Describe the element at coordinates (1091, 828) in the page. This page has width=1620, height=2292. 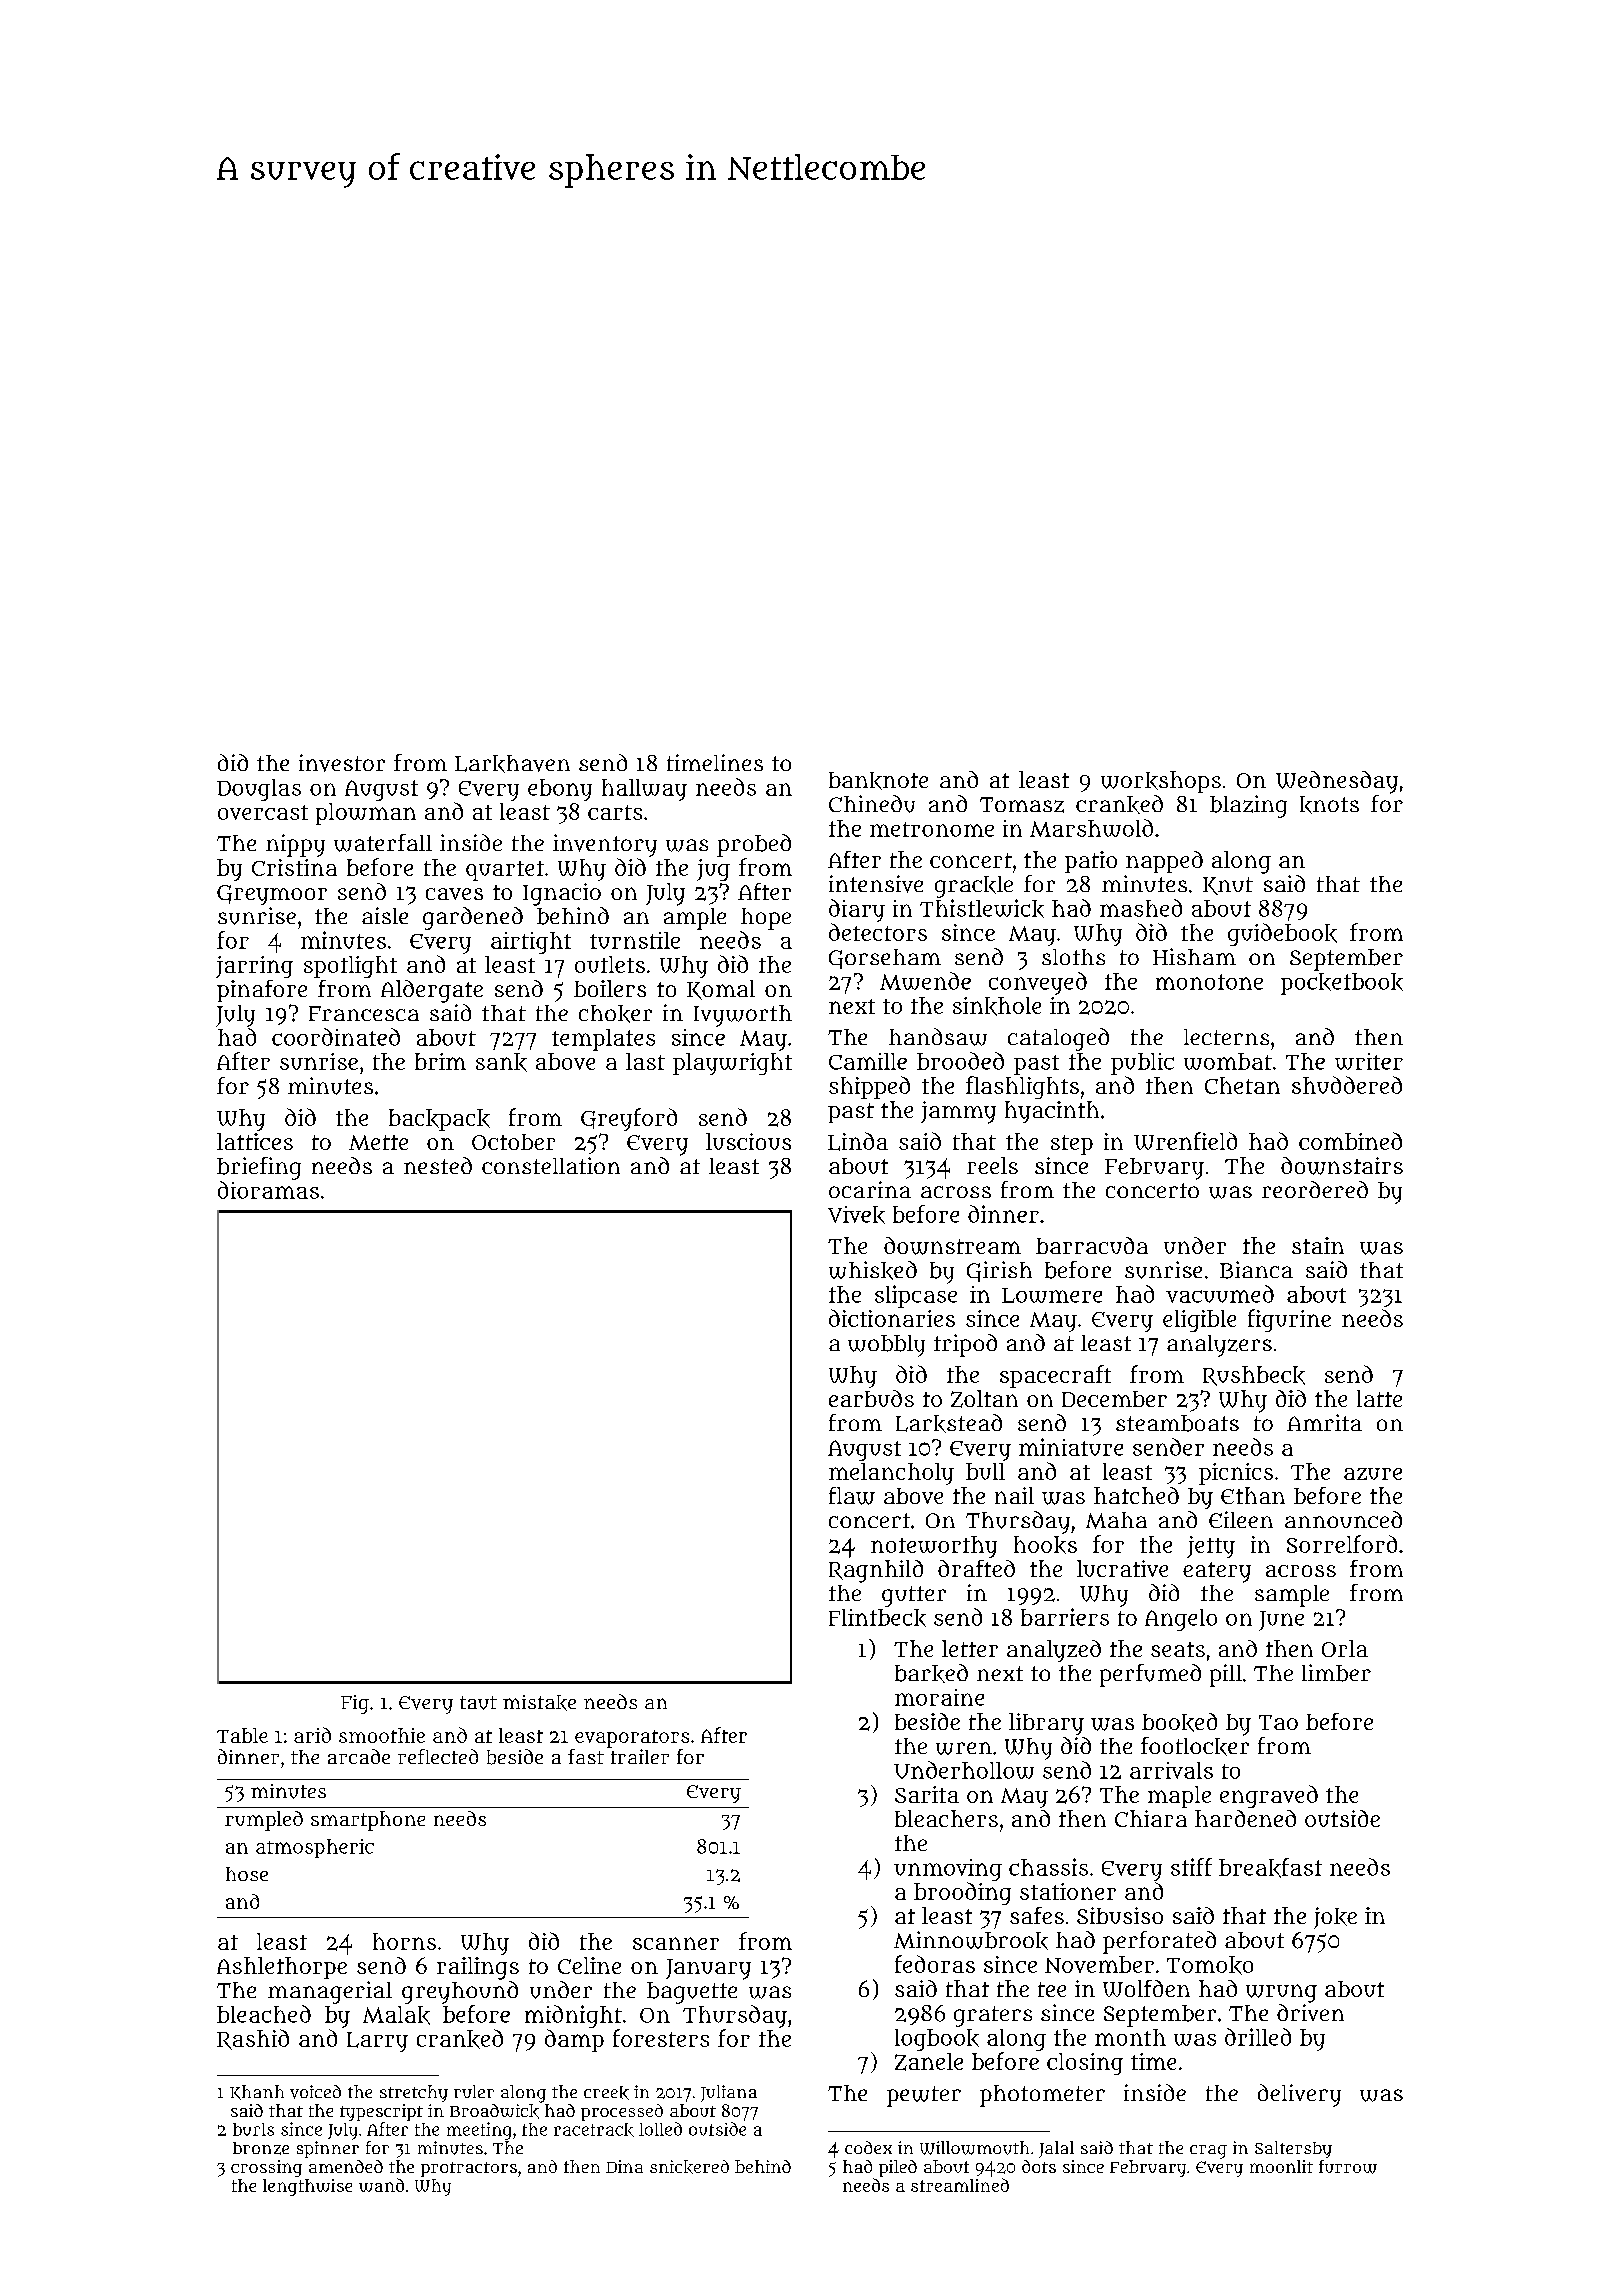
I see `Marshwold` at that location.
